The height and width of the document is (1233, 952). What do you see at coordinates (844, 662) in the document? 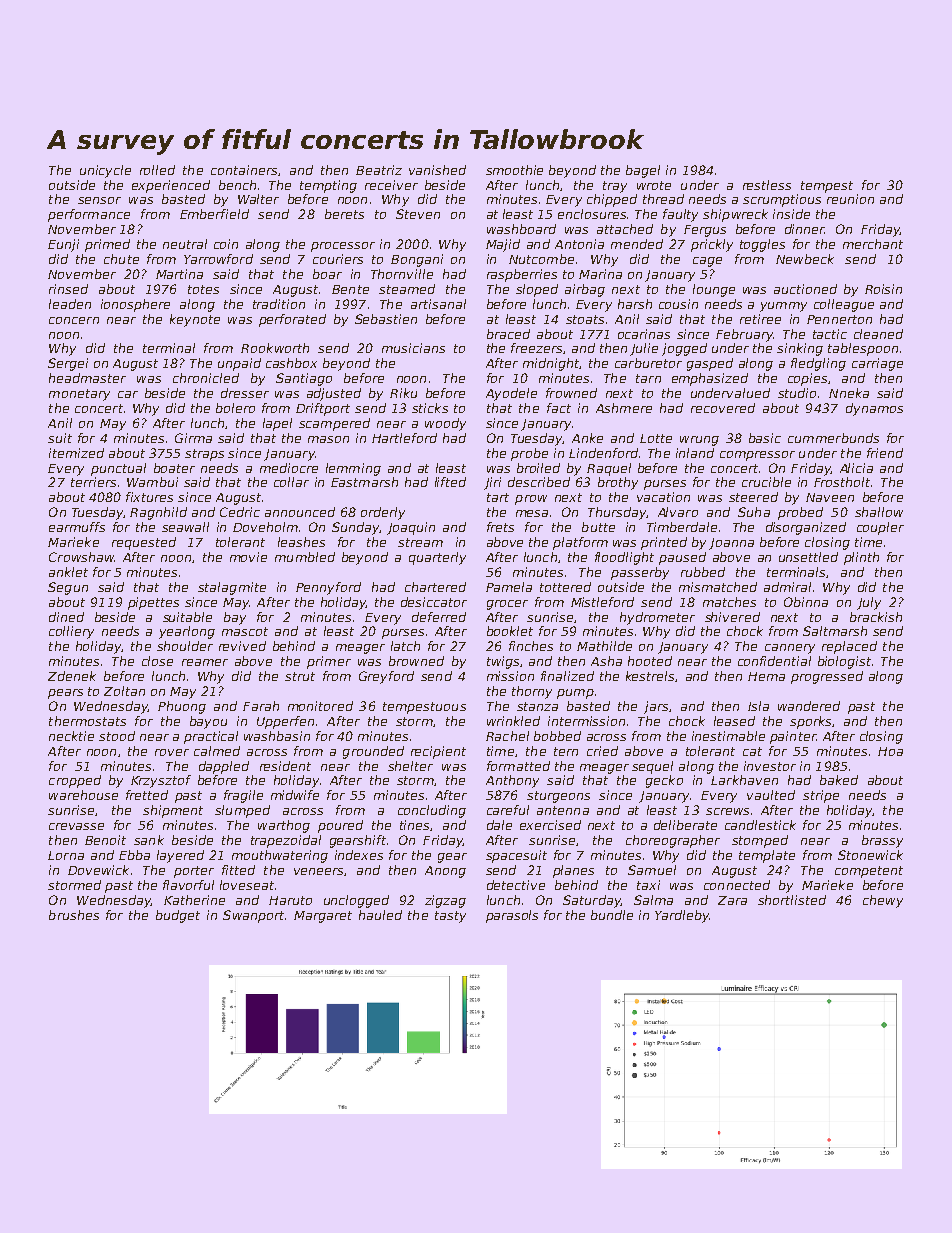
I see `biologist` at bounding box center [844, 662].
